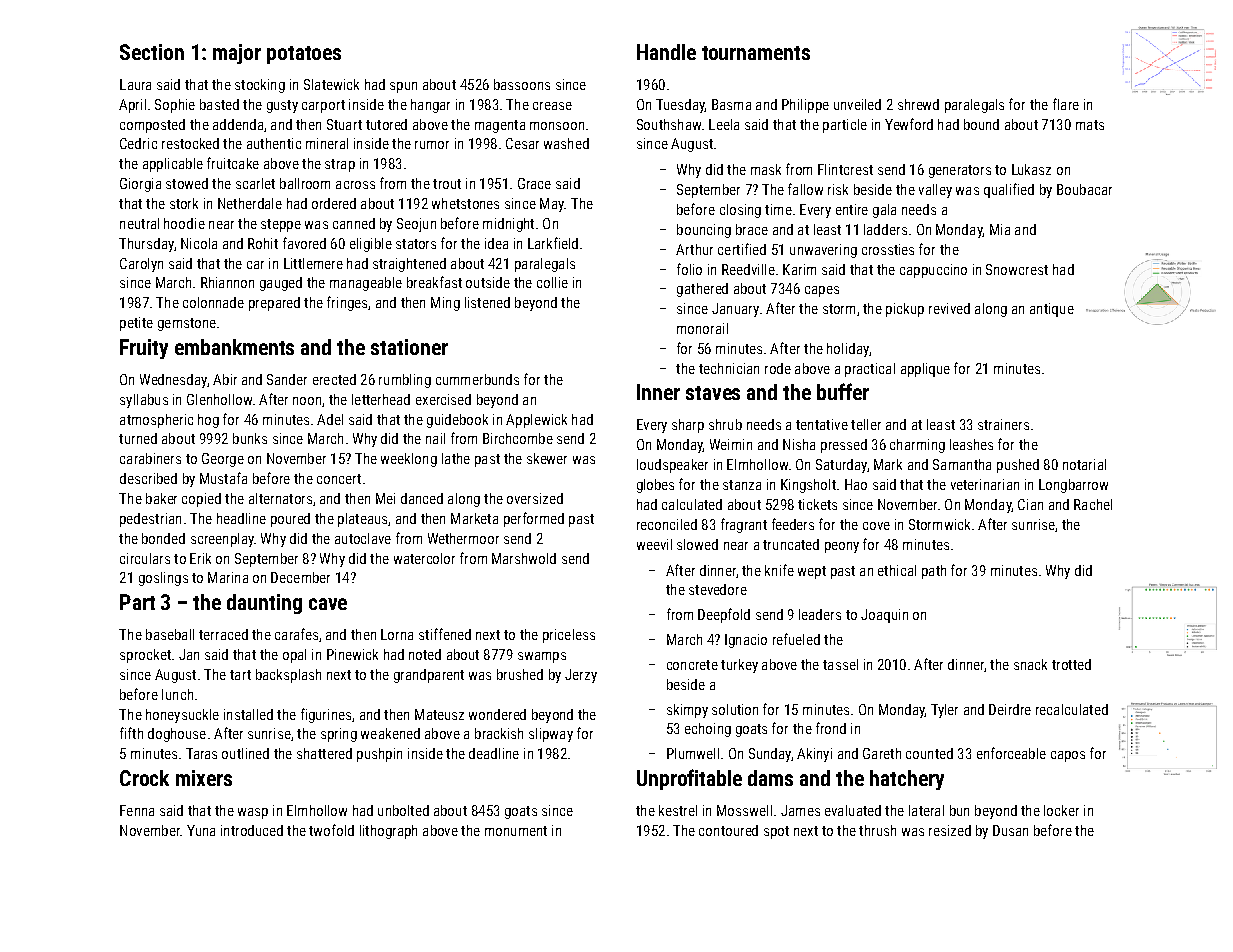 The width and height of the screenshot is (1233, 952). Describe the element at coordinates (731, 104) in the screenshot. I see `Basma` at that location.
